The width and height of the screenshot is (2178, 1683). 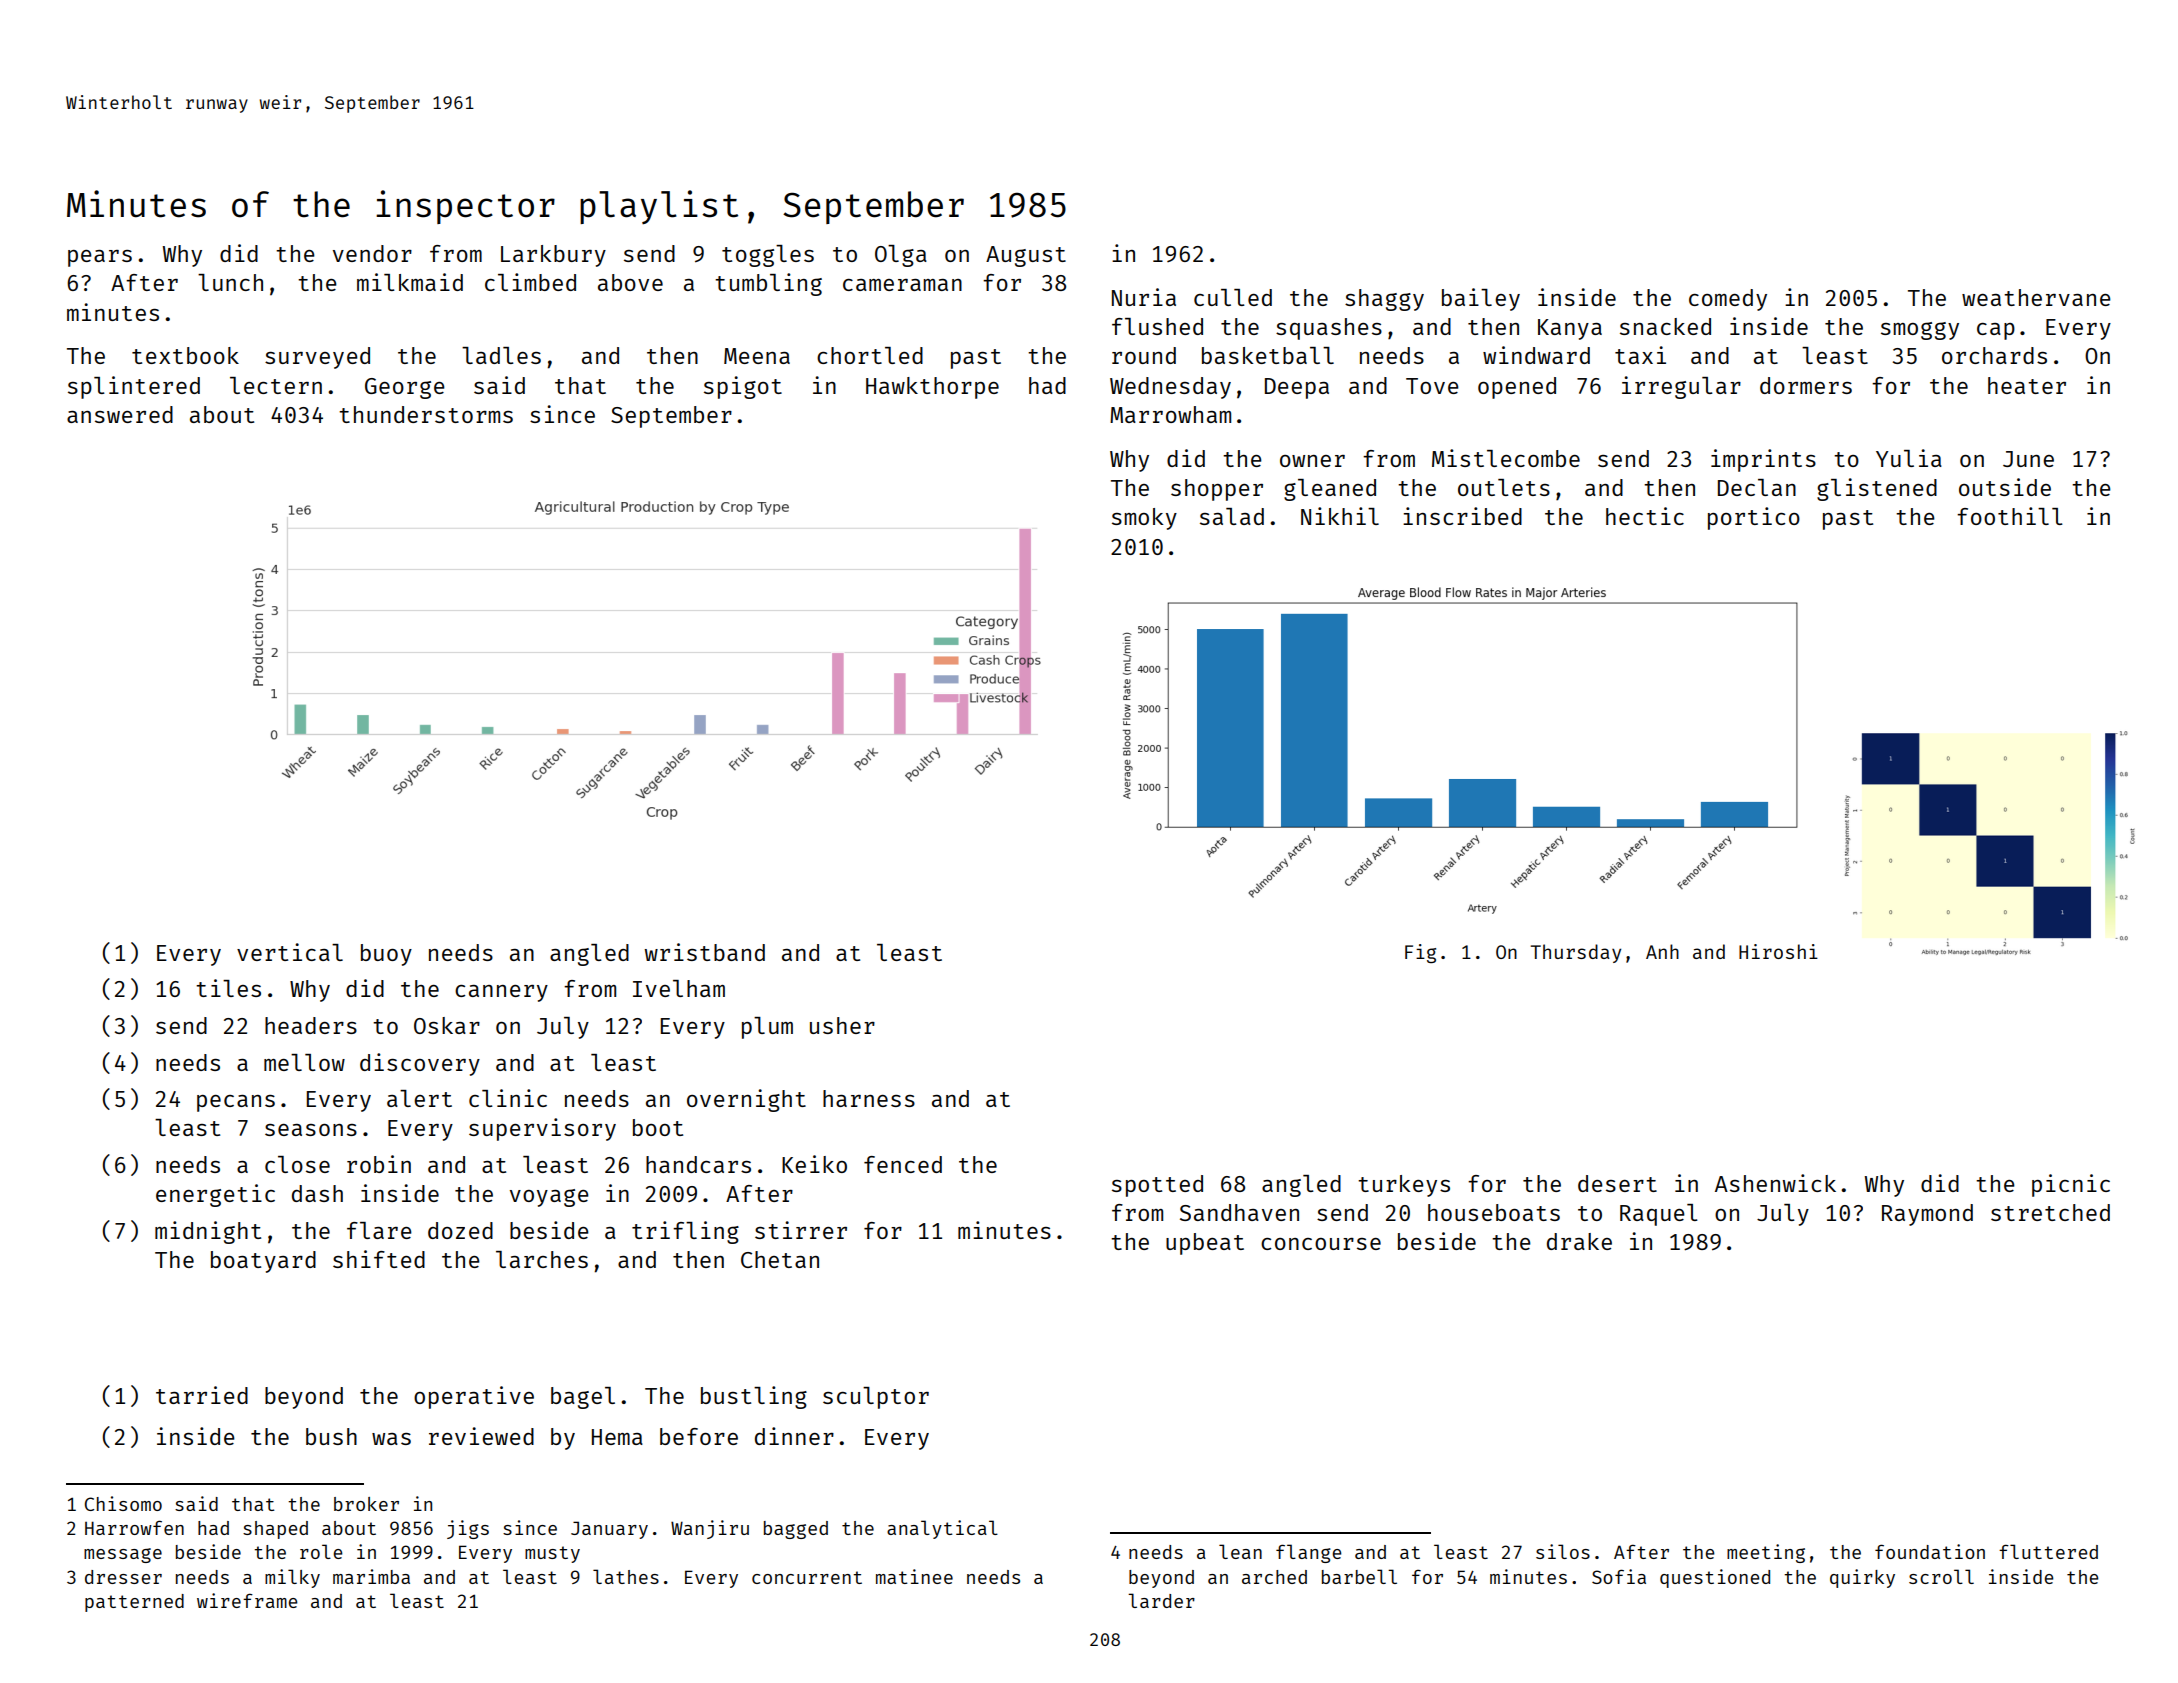 I want to click on hectic, so click(x=1645, y=516).
